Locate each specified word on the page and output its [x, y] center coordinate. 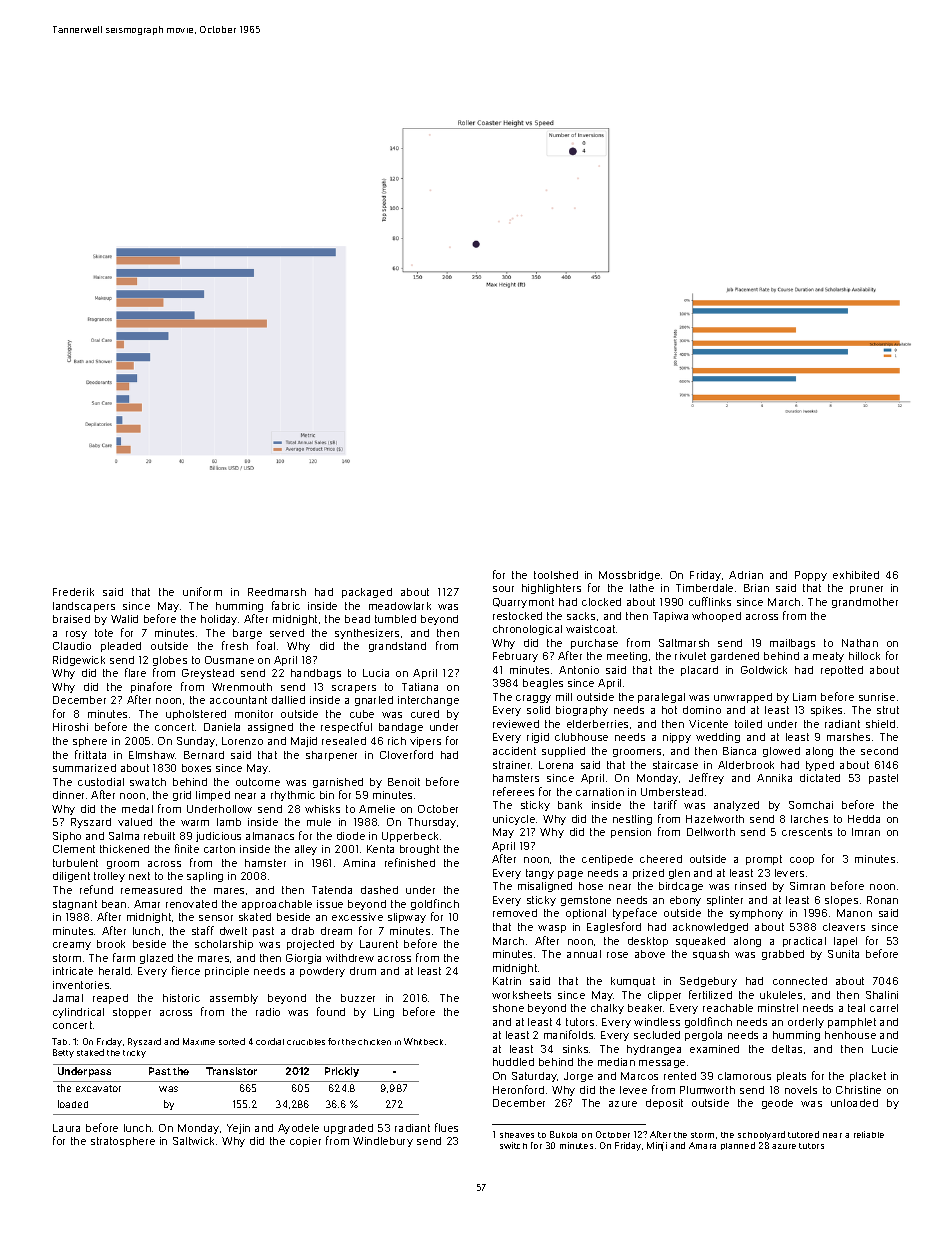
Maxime [199, 1041]
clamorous [744, 1076]
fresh [235, 645]
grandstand [397, 647]
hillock [864, 656]
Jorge [578, 1077]
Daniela [222, 727]
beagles [543, 684]
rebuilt [159, 836]
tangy [540, 874]
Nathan [860, 643]
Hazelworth [715, 819]
